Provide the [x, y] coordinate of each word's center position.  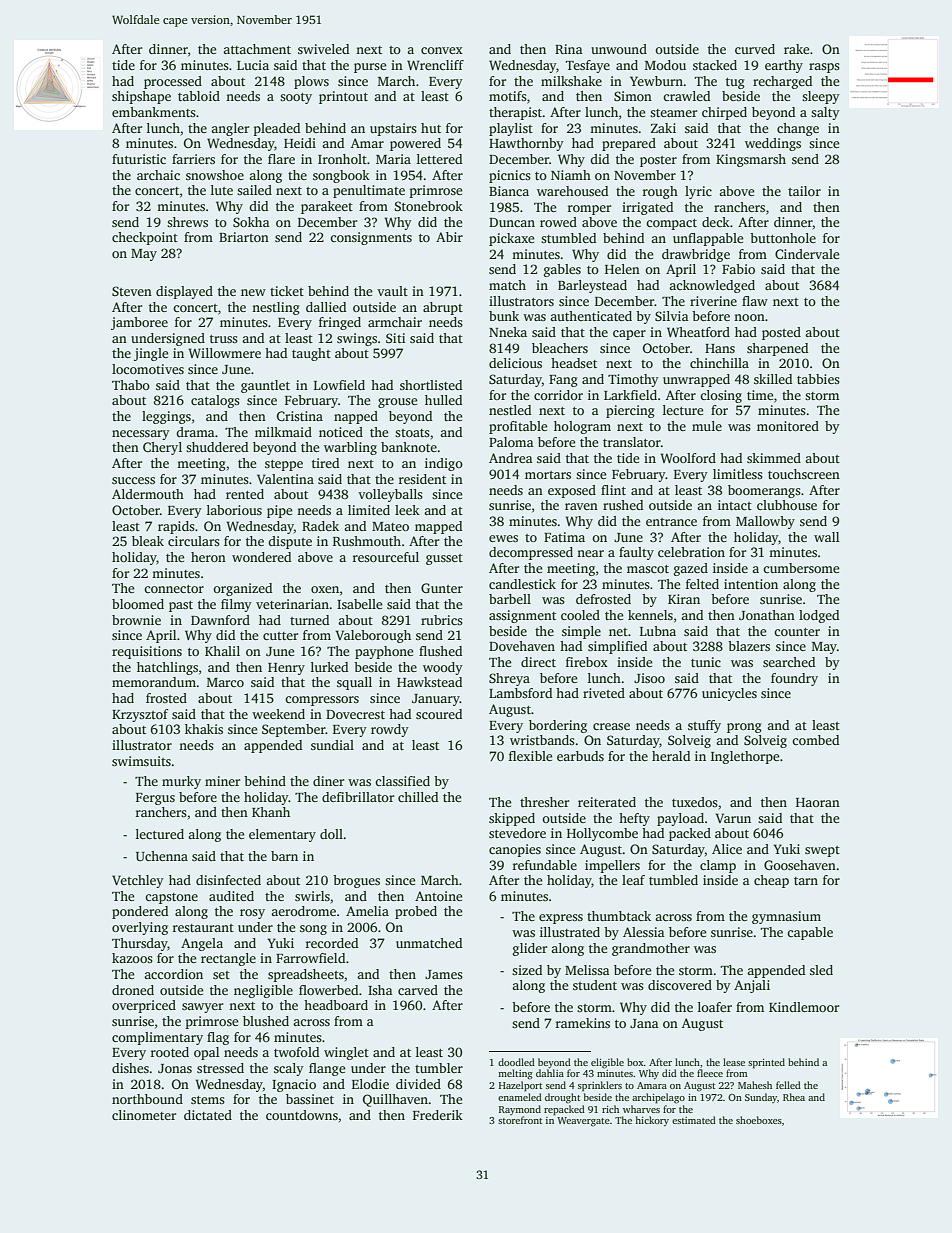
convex [442, 50]
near [590, 553]
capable [810, 933]
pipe [280, 511]
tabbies [818, 379]
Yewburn [656, 81]
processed [173, 82]
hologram [582, 427]
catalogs [215, 401]
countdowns [302, 1115]
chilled [418, 797]
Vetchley [138, 881]
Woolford [688, 458]
